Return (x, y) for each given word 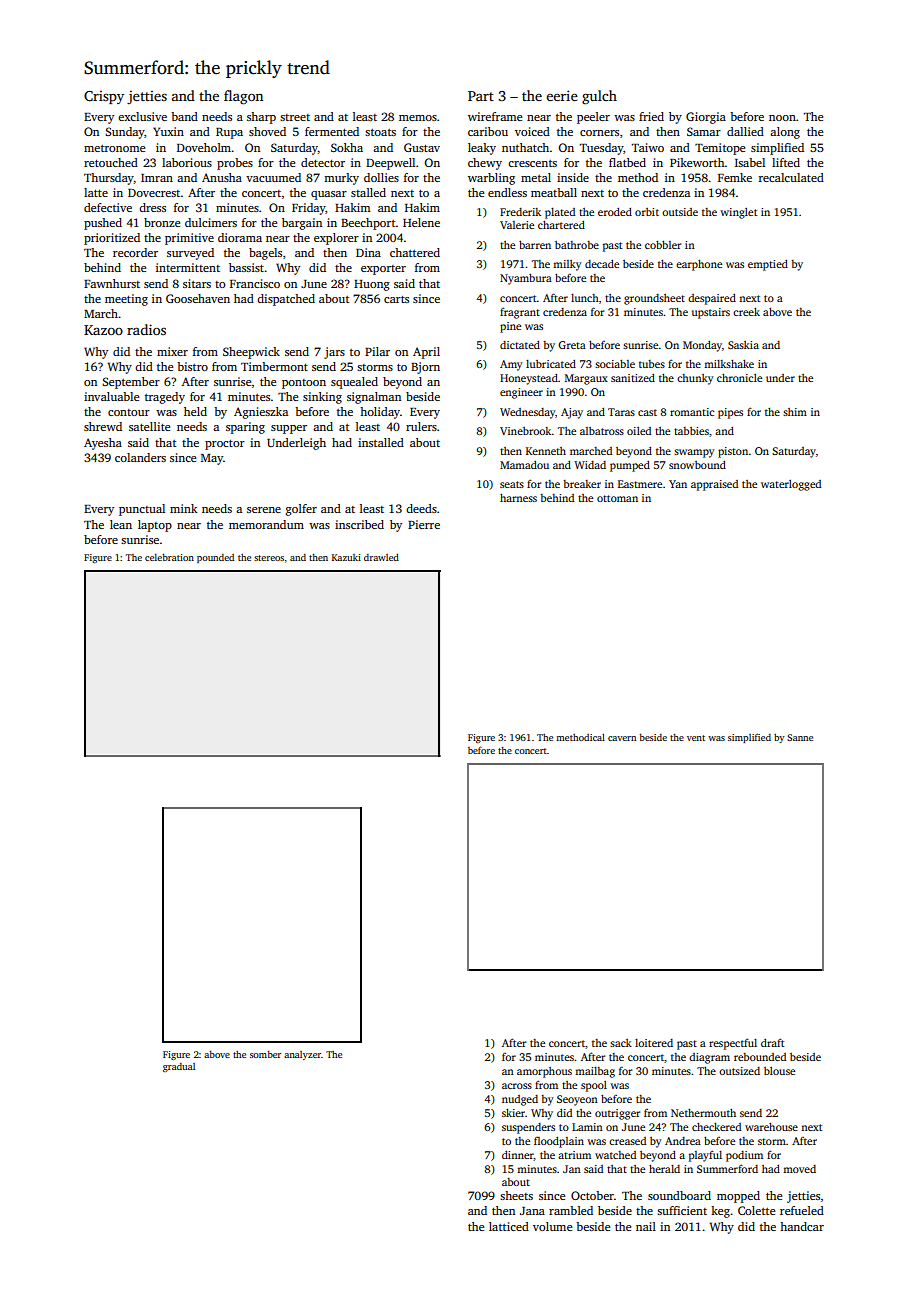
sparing (245, 428)
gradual (179, 1067)
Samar (704, 131)
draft (772, 1042)
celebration (169, 557)
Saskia (743, 345)
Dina (368, 252)
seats (512, 484)
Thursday (109, 179)
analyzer (302, 1055)
